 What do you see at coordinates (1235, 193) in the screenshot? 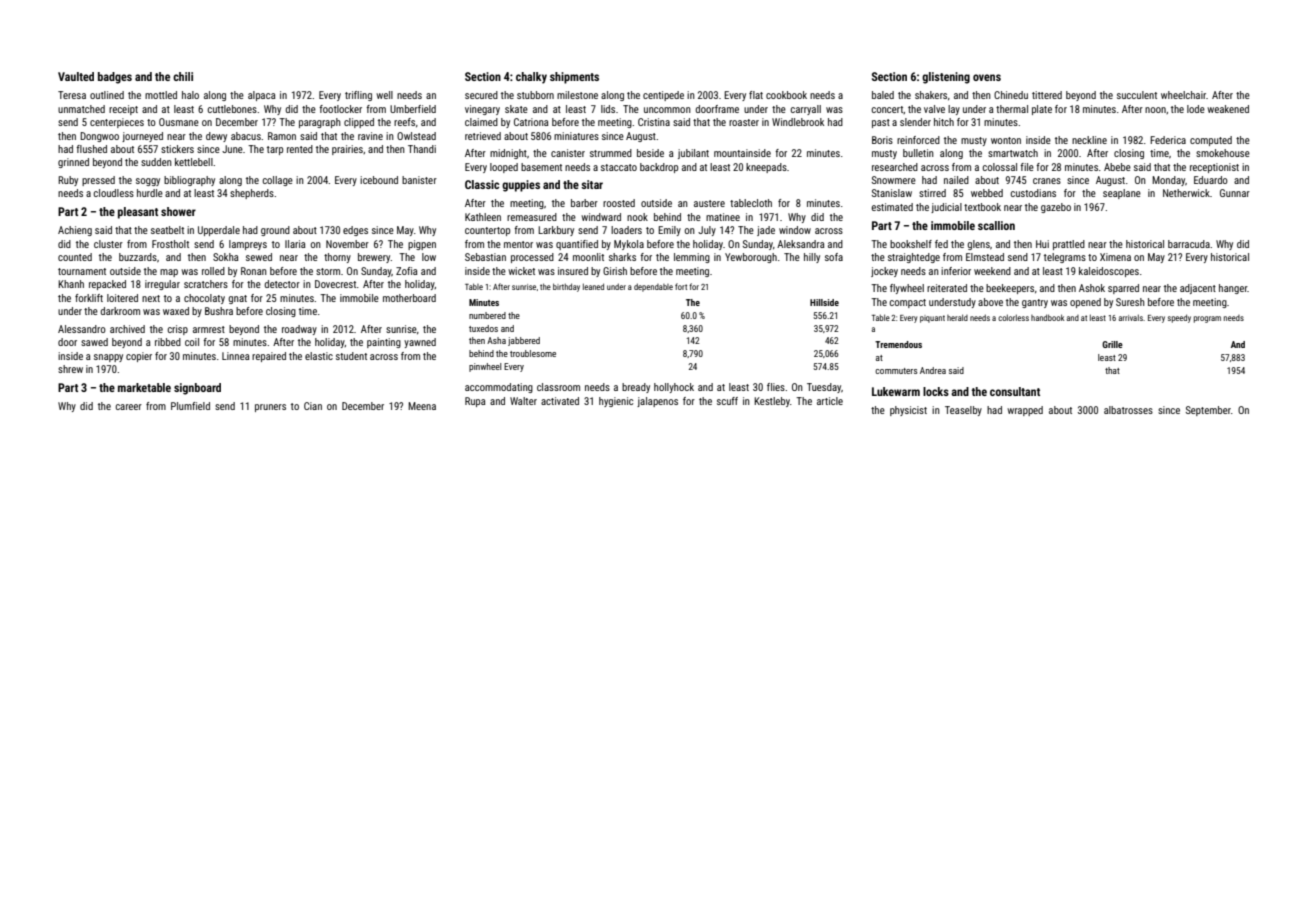
I see `Gunnar` at bounding box center [1235, 193].
